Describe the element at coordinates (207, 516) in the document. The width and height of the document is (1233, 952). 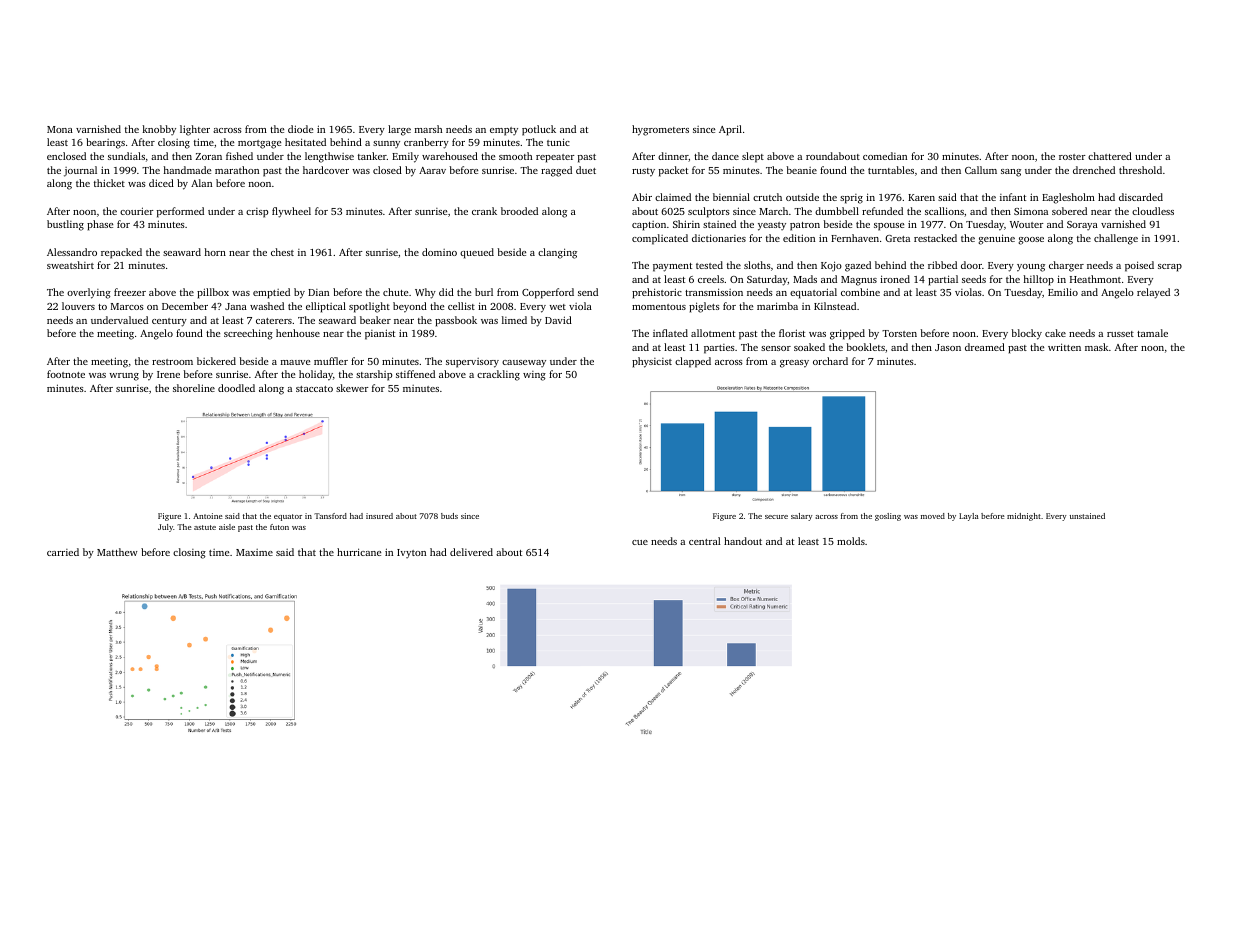
I see `Antoine` at that location.
